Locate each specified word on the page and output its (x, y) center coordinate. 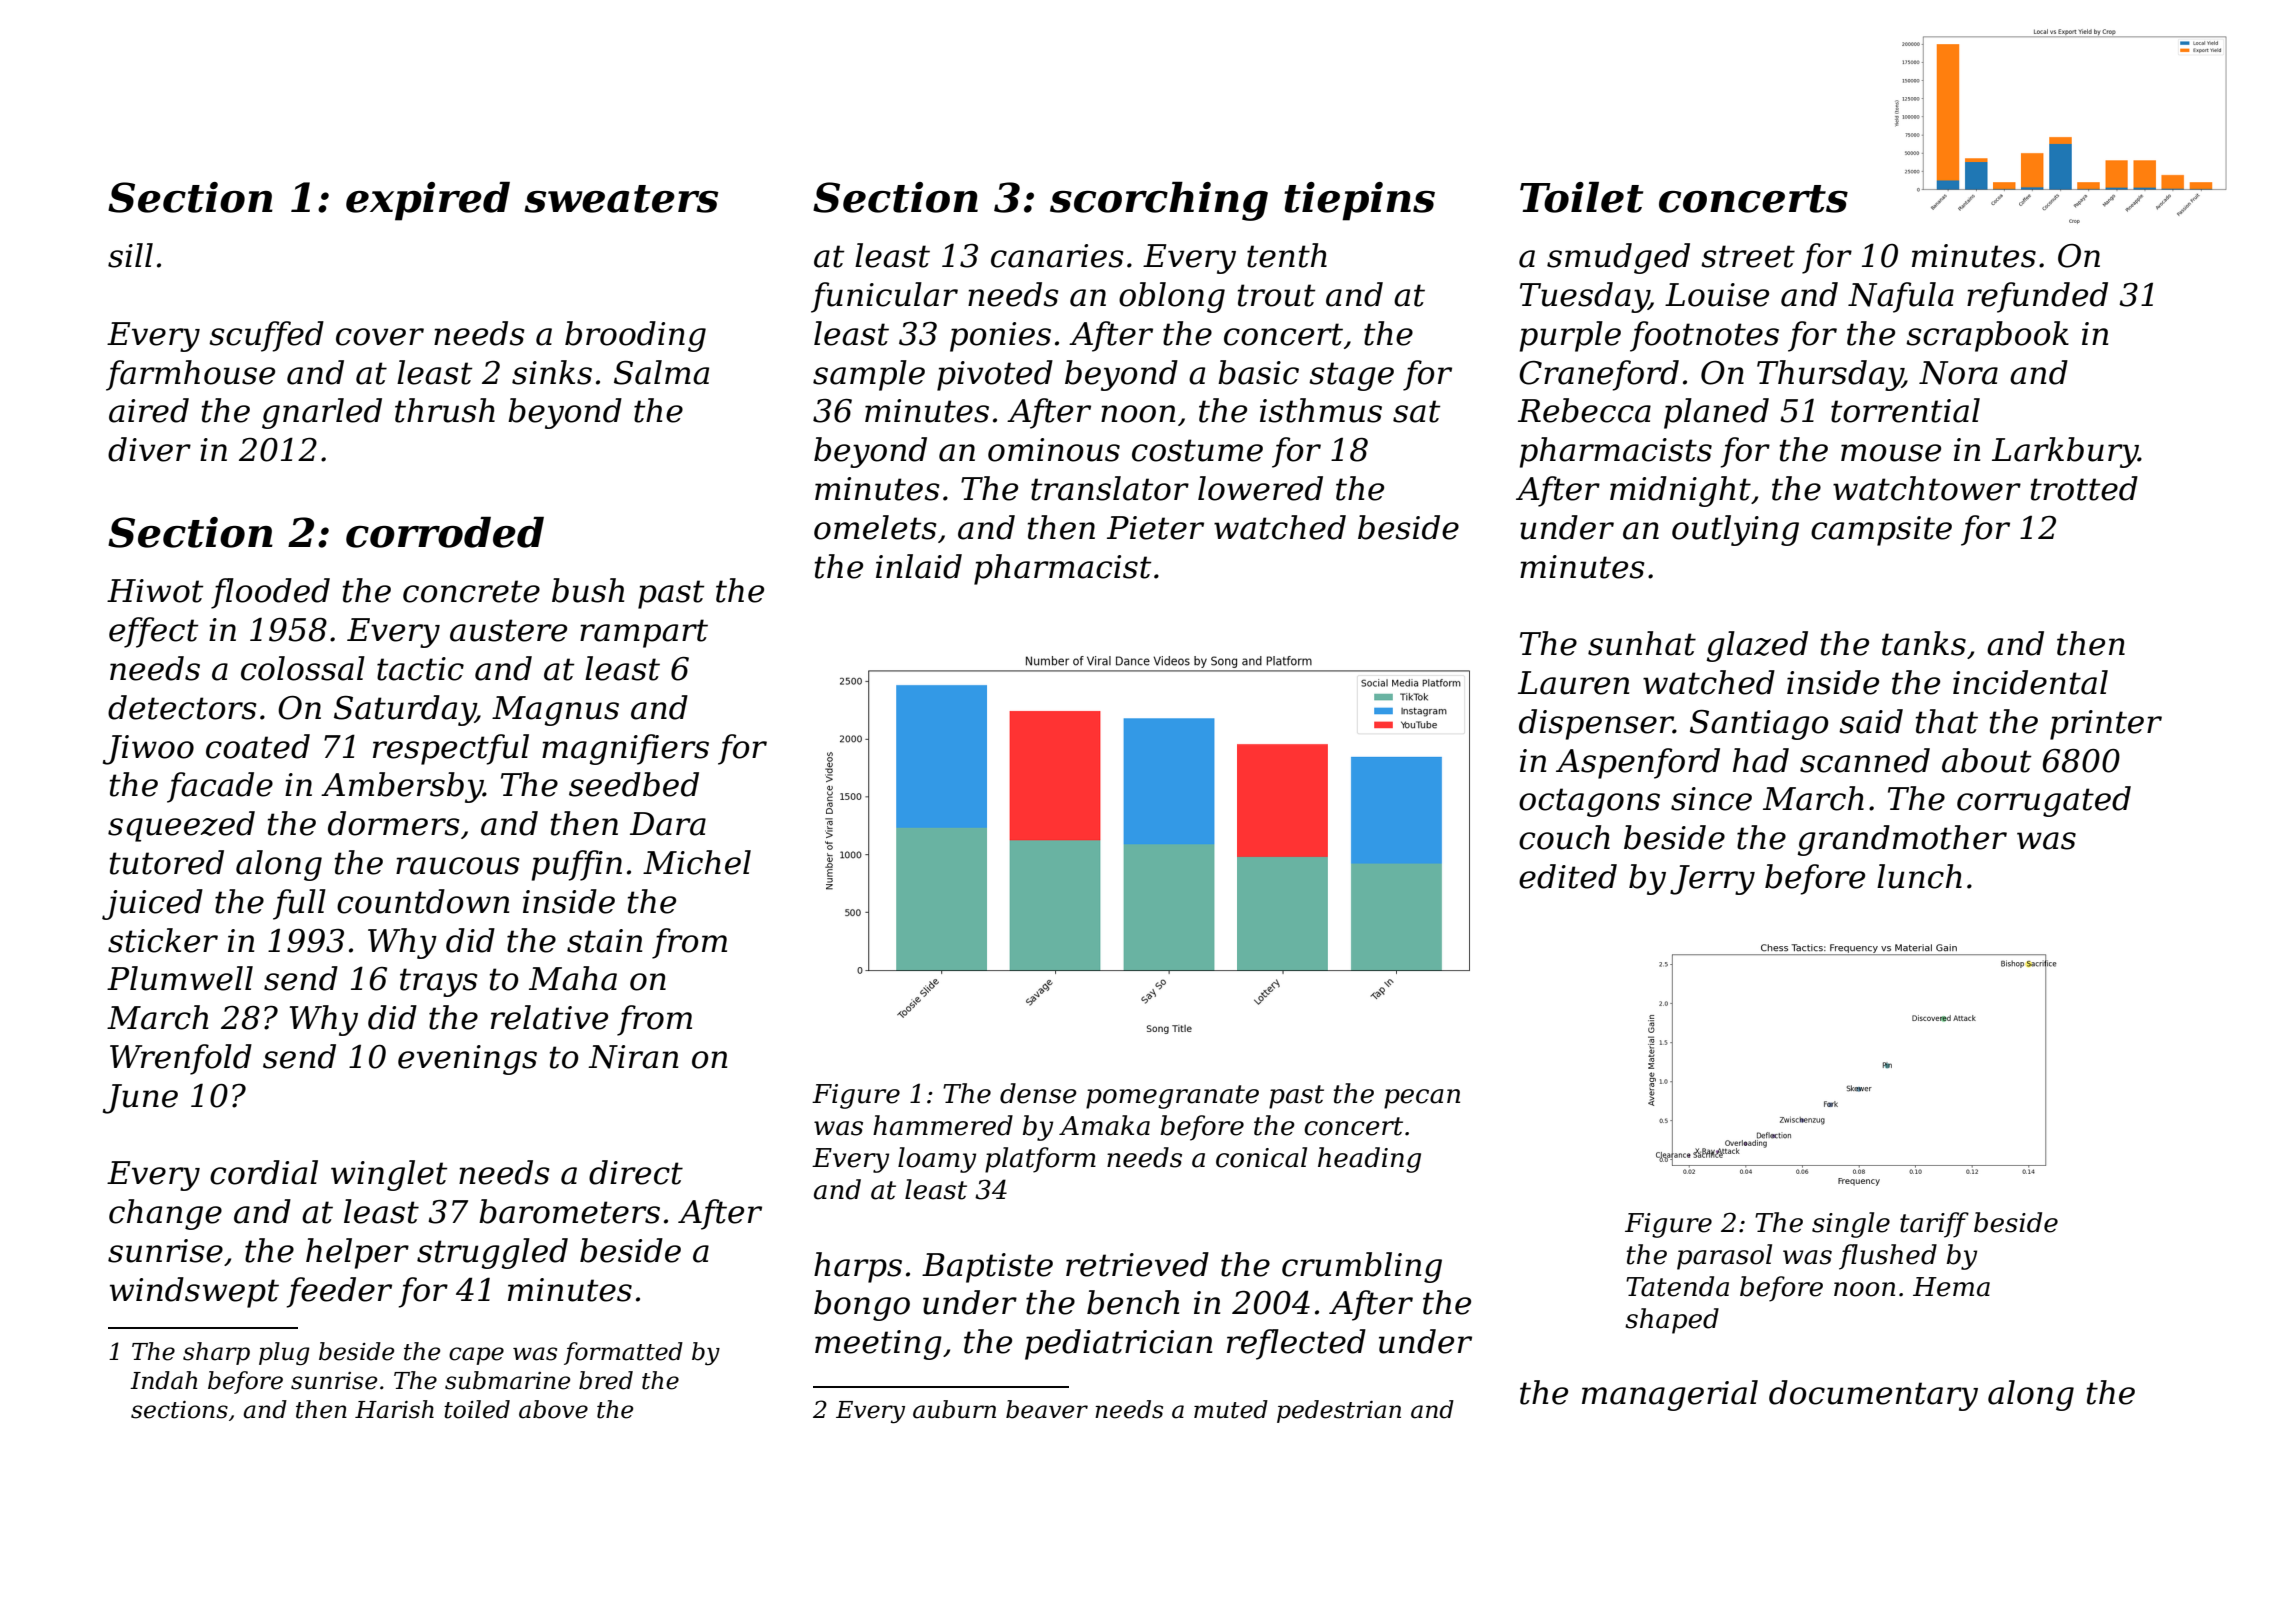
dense (1038, 1093)
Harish (394, 1409)
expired (428, 201)
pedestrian (1339, 1411)
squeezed (181, 826)
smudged (1618, 258)
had (1761, 760)
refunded (2037, 297)
